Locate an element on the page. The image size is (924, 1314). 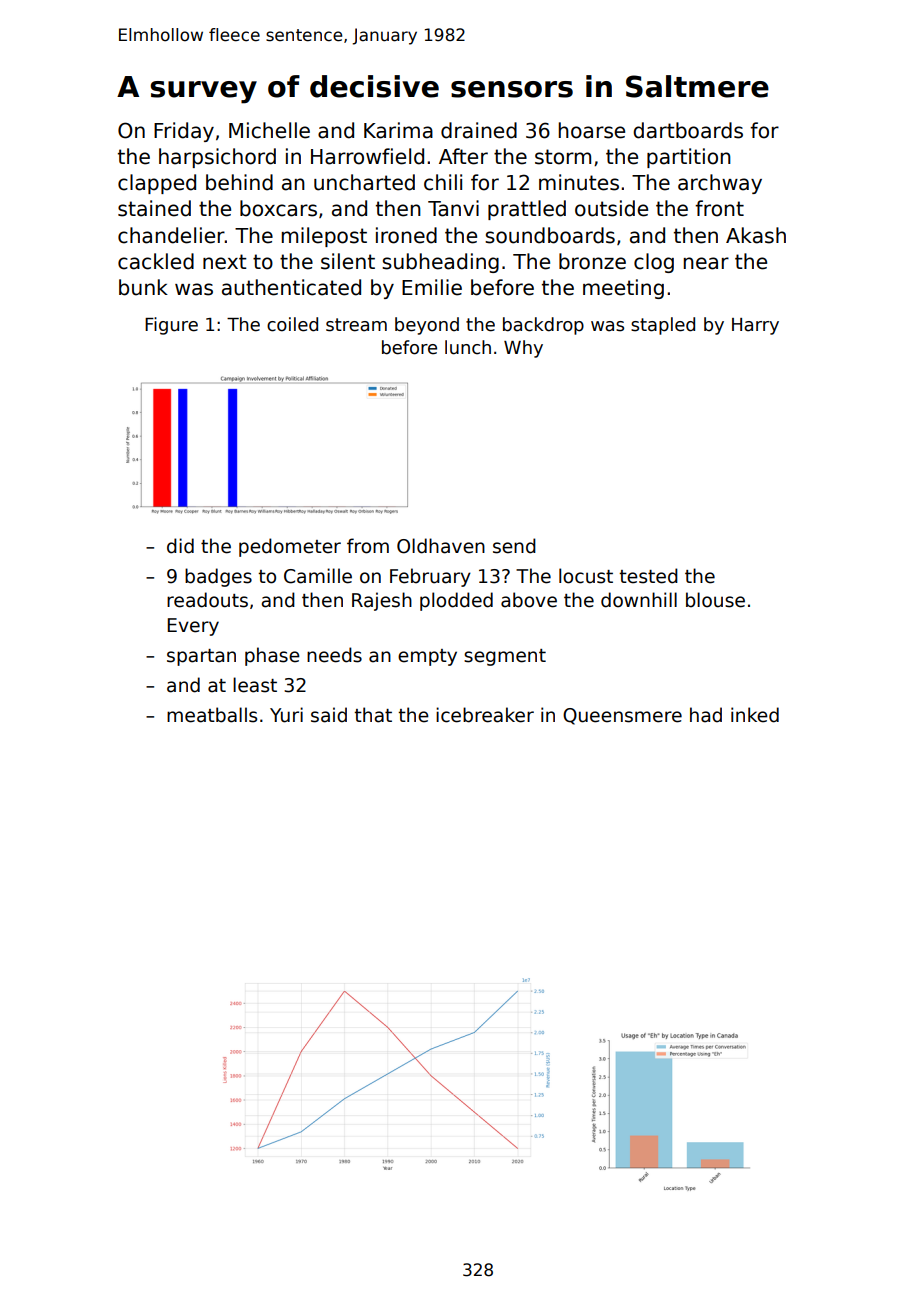
meatballs is located at coordinates (212, 715).
